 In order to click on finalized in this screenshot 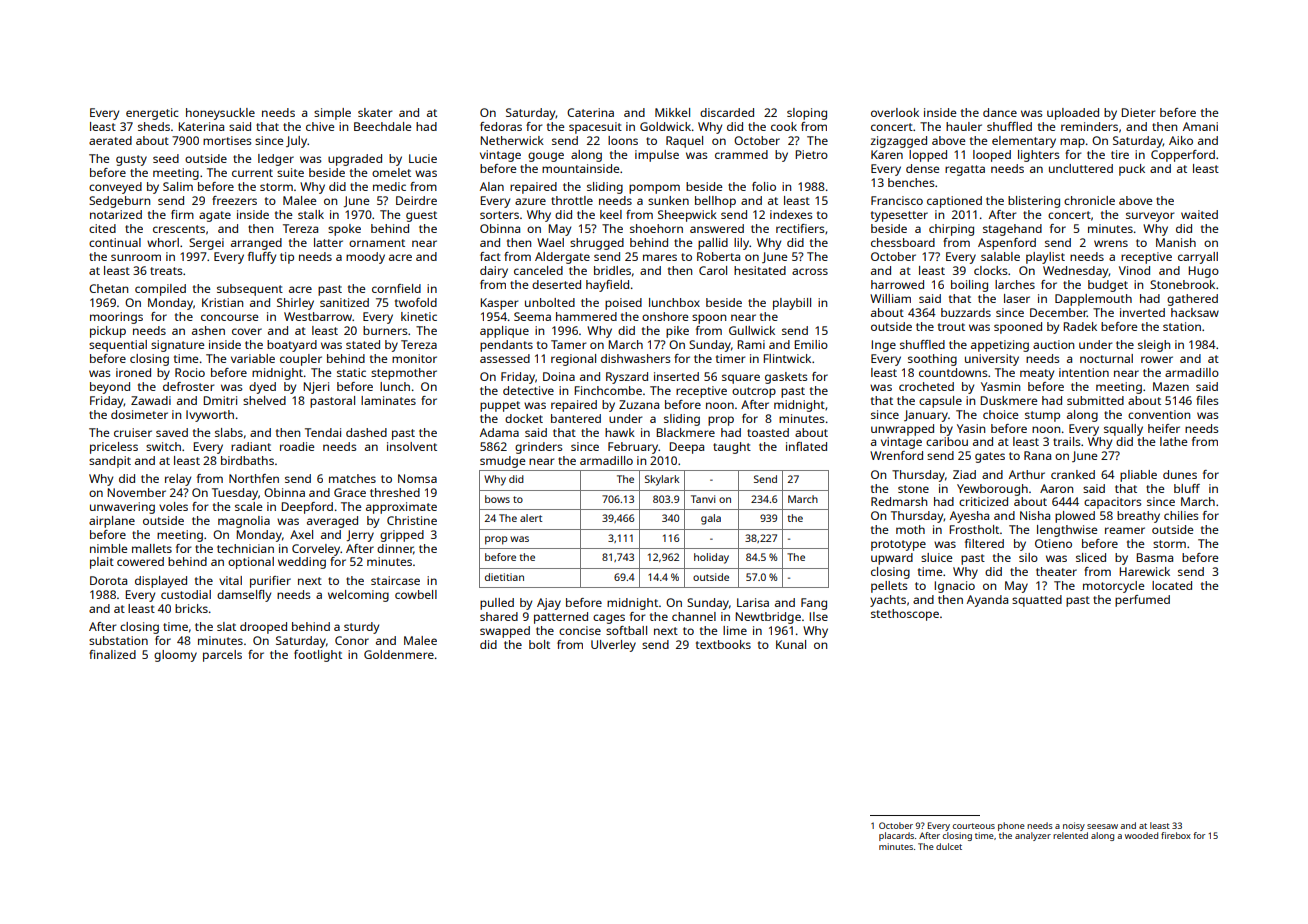, I will do `click(112, 654)`.
